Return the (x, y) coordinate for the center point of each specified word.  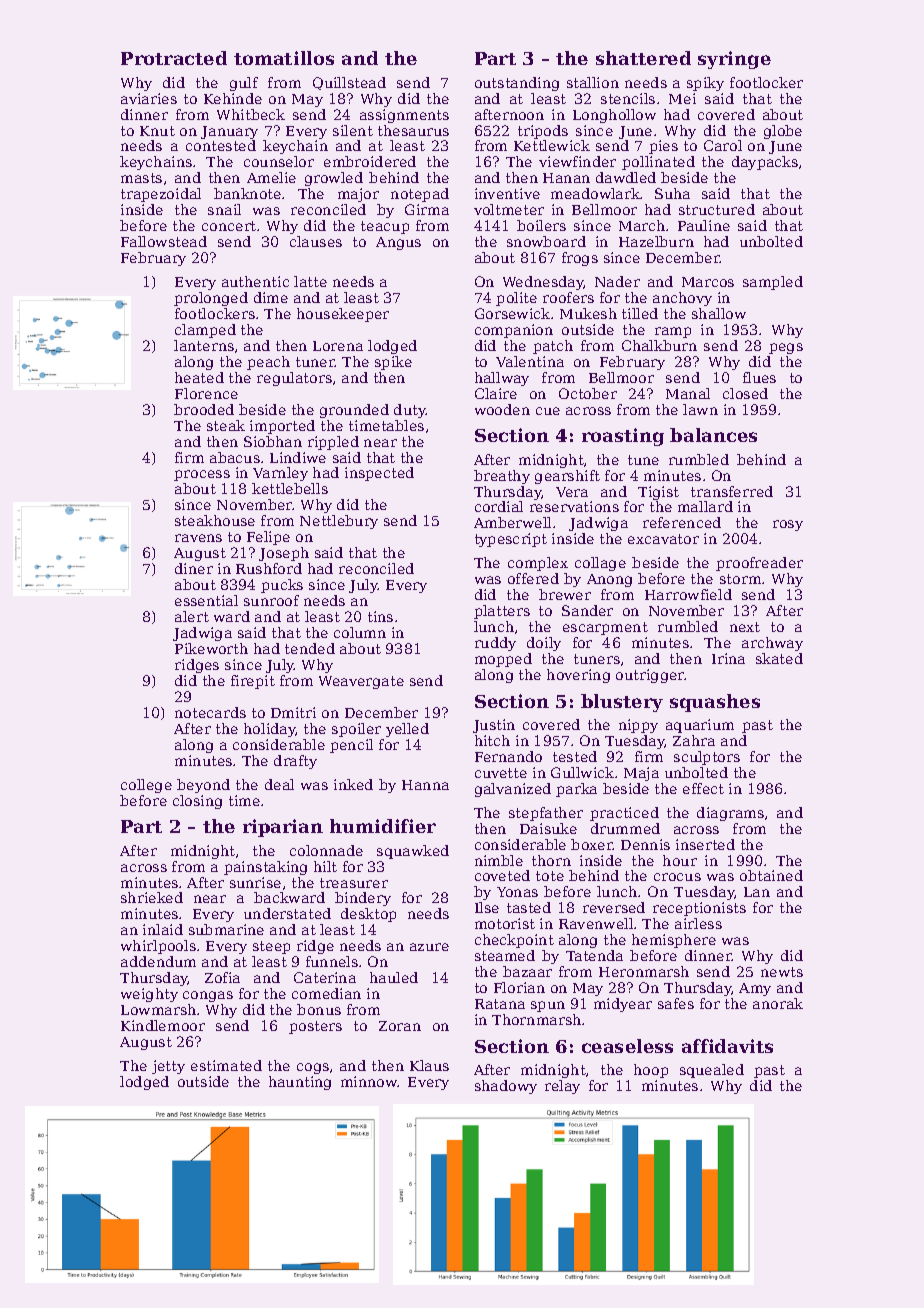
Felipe (268, 538)
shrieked (152, 897)
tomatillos (284, 58)
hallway (502, 379)
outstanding (517, 84)
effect (703, 788)
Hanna (425, 785)
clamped (205, 331)
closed (745, 393)
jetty (168, 1067)
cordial (499, 506)
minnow (369, 1081)
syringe (734, 60)
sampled (773, 283)
